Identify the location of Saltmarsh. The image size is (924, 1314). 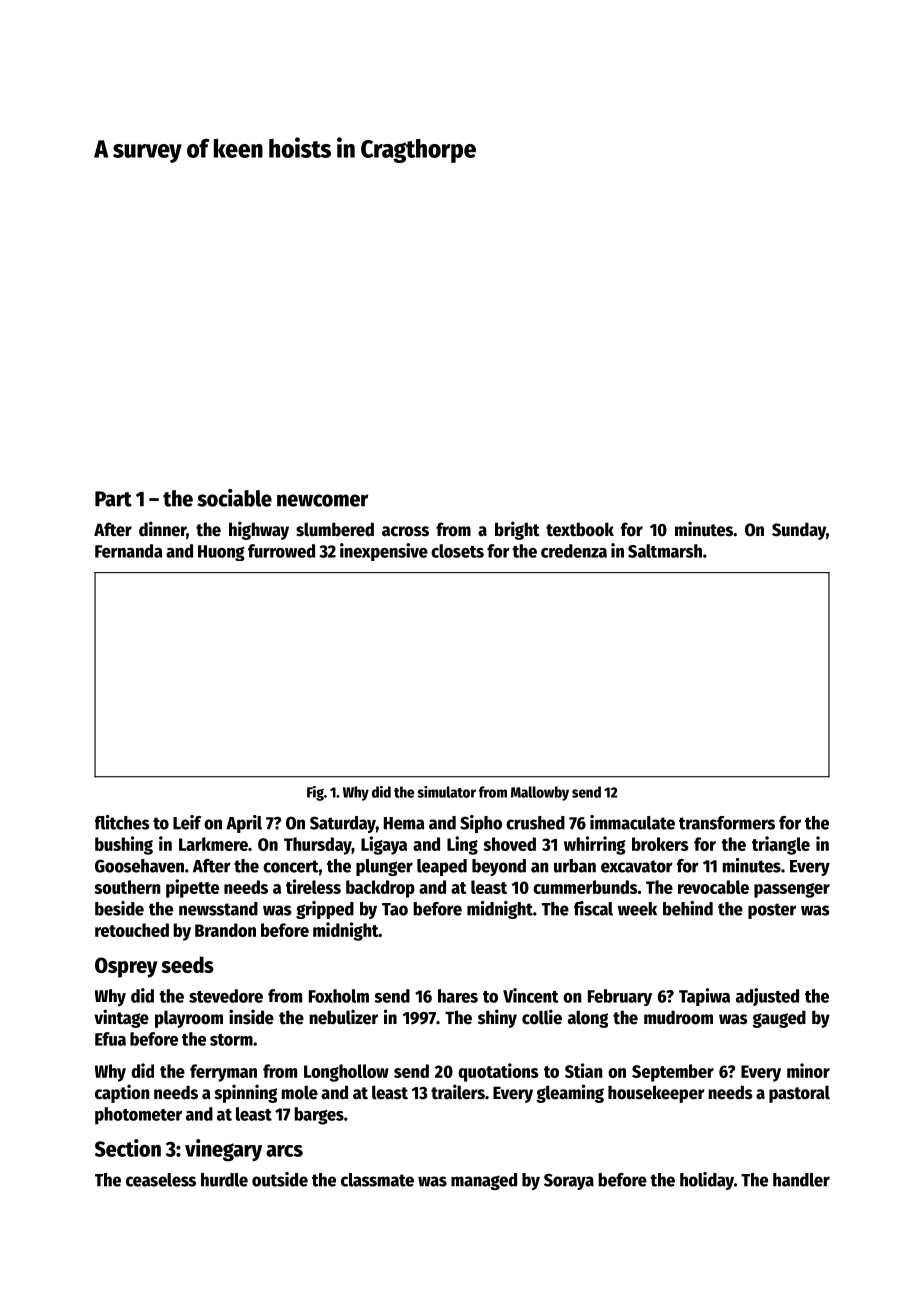
(665, 551).
